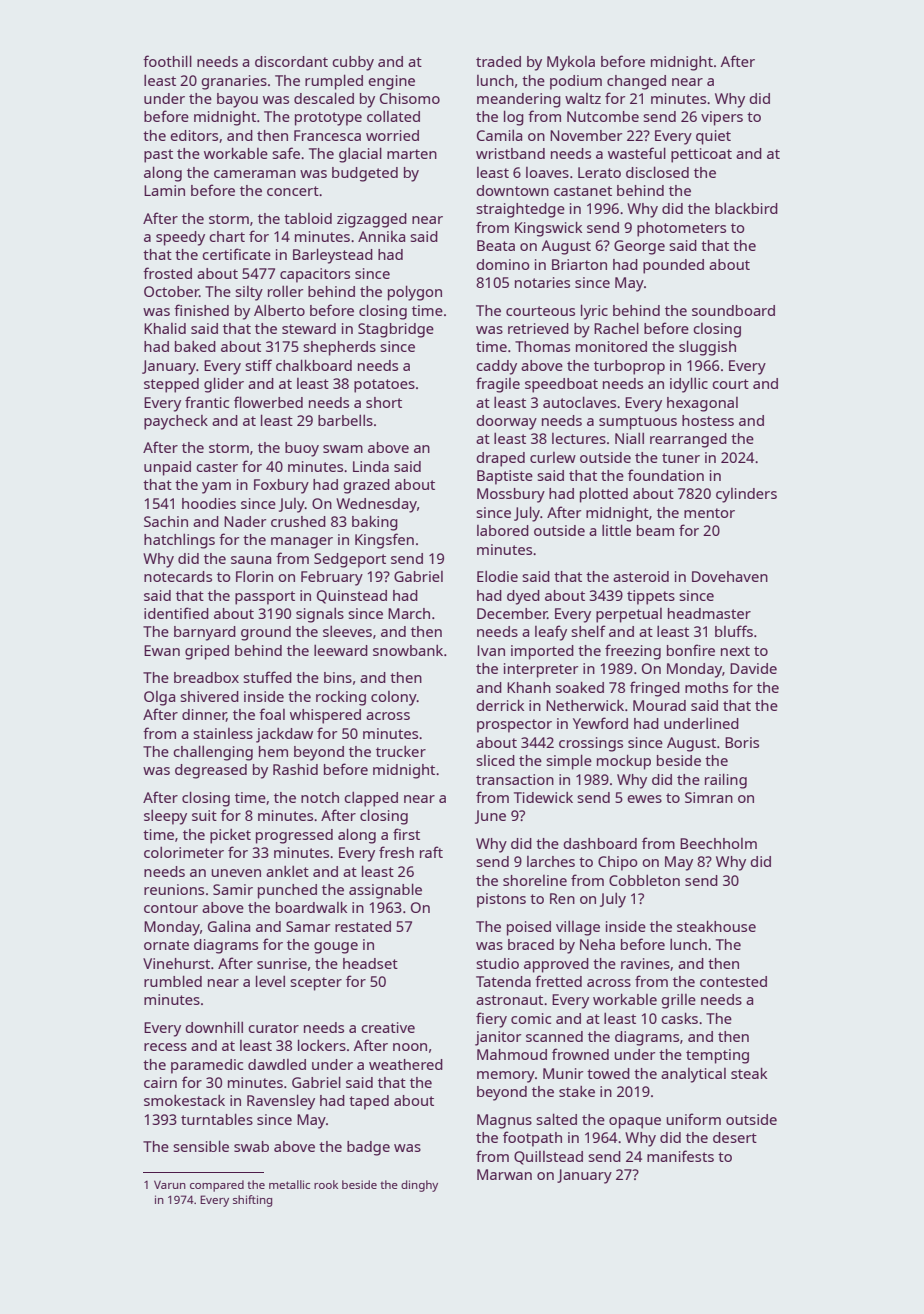 The image size is (924, 1314). What do you see at coordinates (173, 981) in the image?
I see `rumbled` at bounding box center [173, 981].
